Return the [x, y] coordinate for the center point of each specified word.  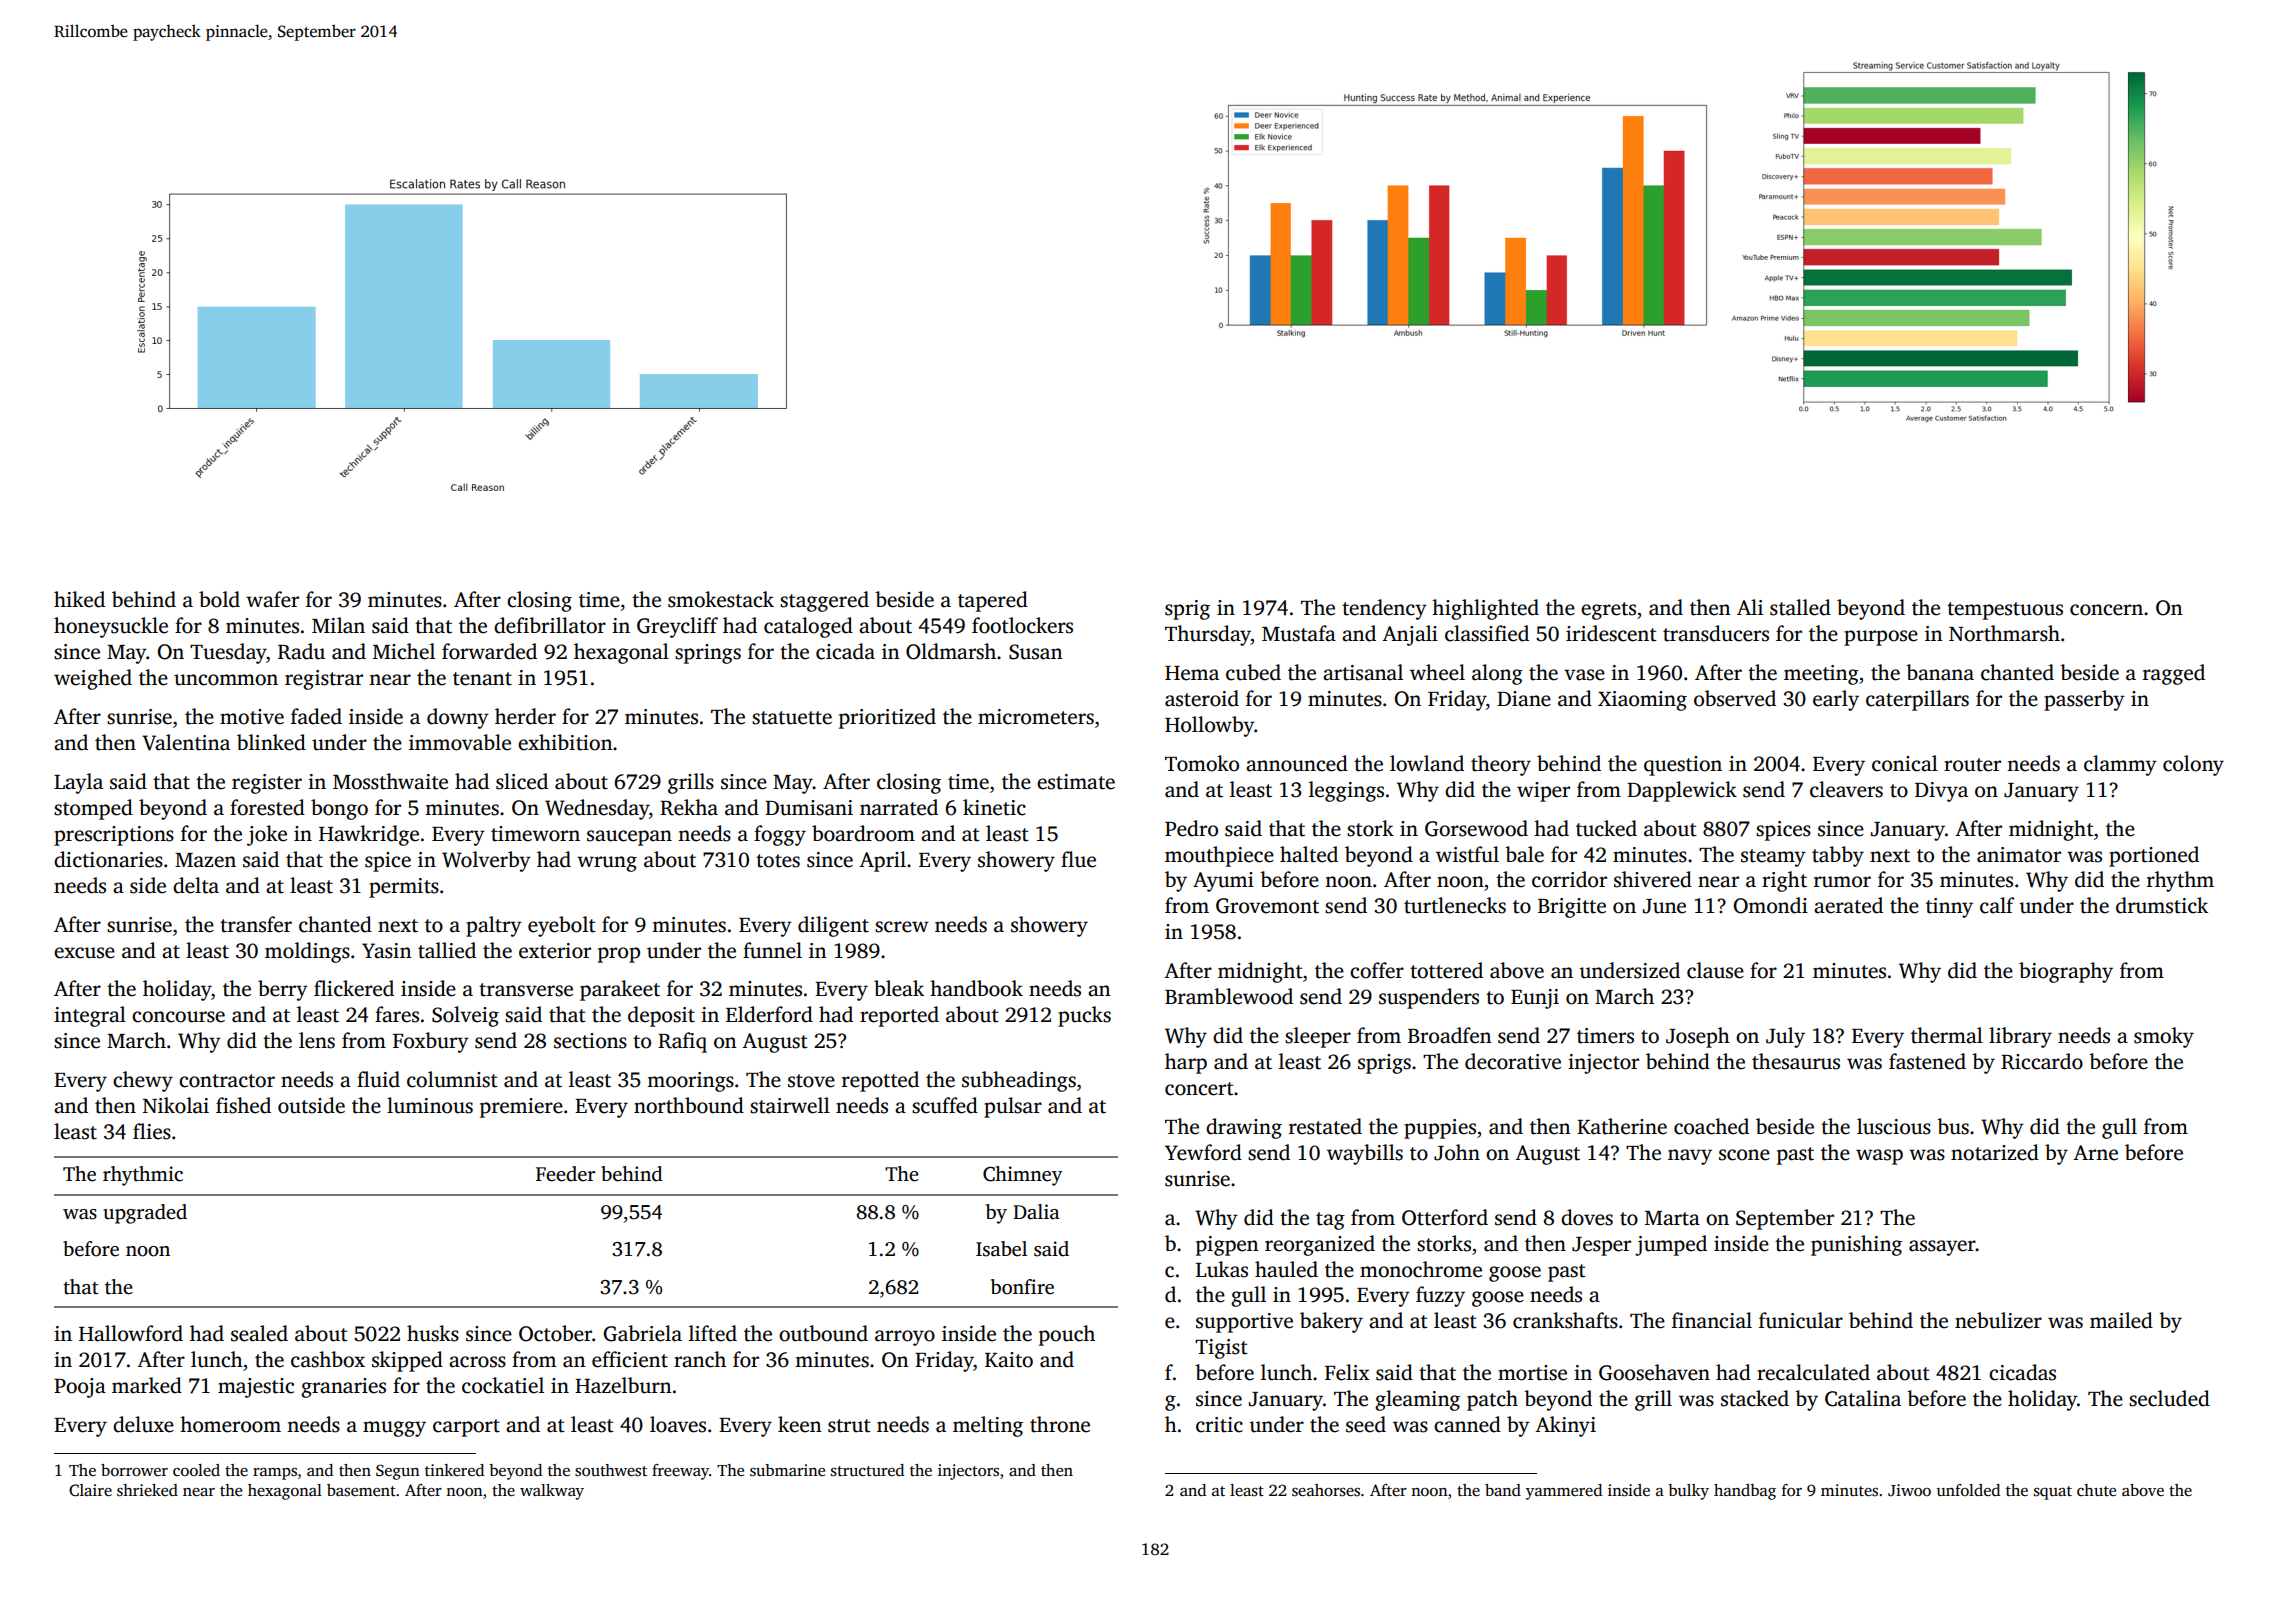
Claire [90, 1490]
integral [90, 1016]
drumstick [2162, 905]
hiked [79, 599]
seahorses [1326, 1490]
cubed [1253, 672]
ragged [2174, 674]
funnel [772, 950]
